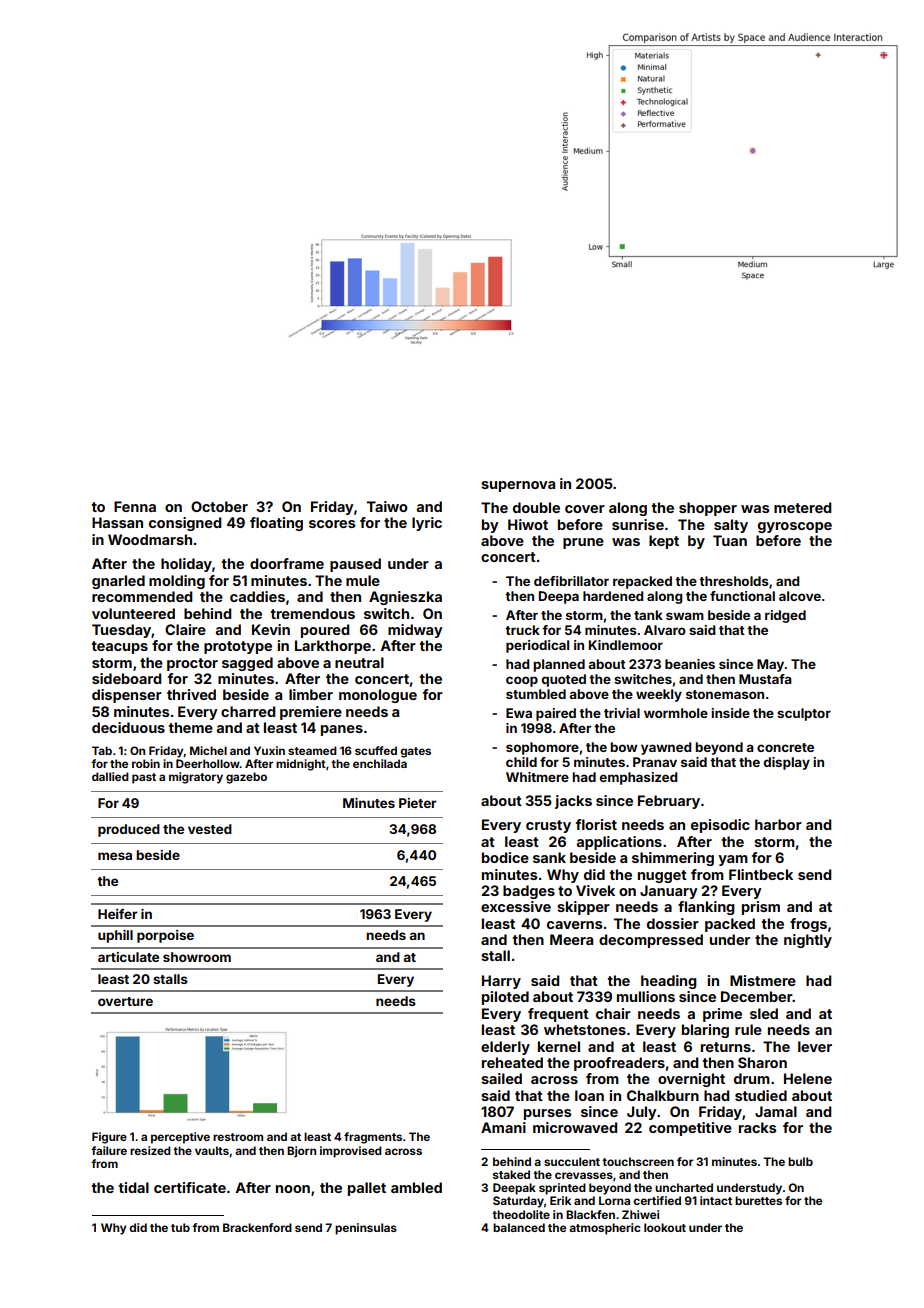 The width and height of the screenshot is (924, 1308). What do you see at coordinates (708, 509) in the screenshot?
I see `shopper` at bounding box center [708, 509].
